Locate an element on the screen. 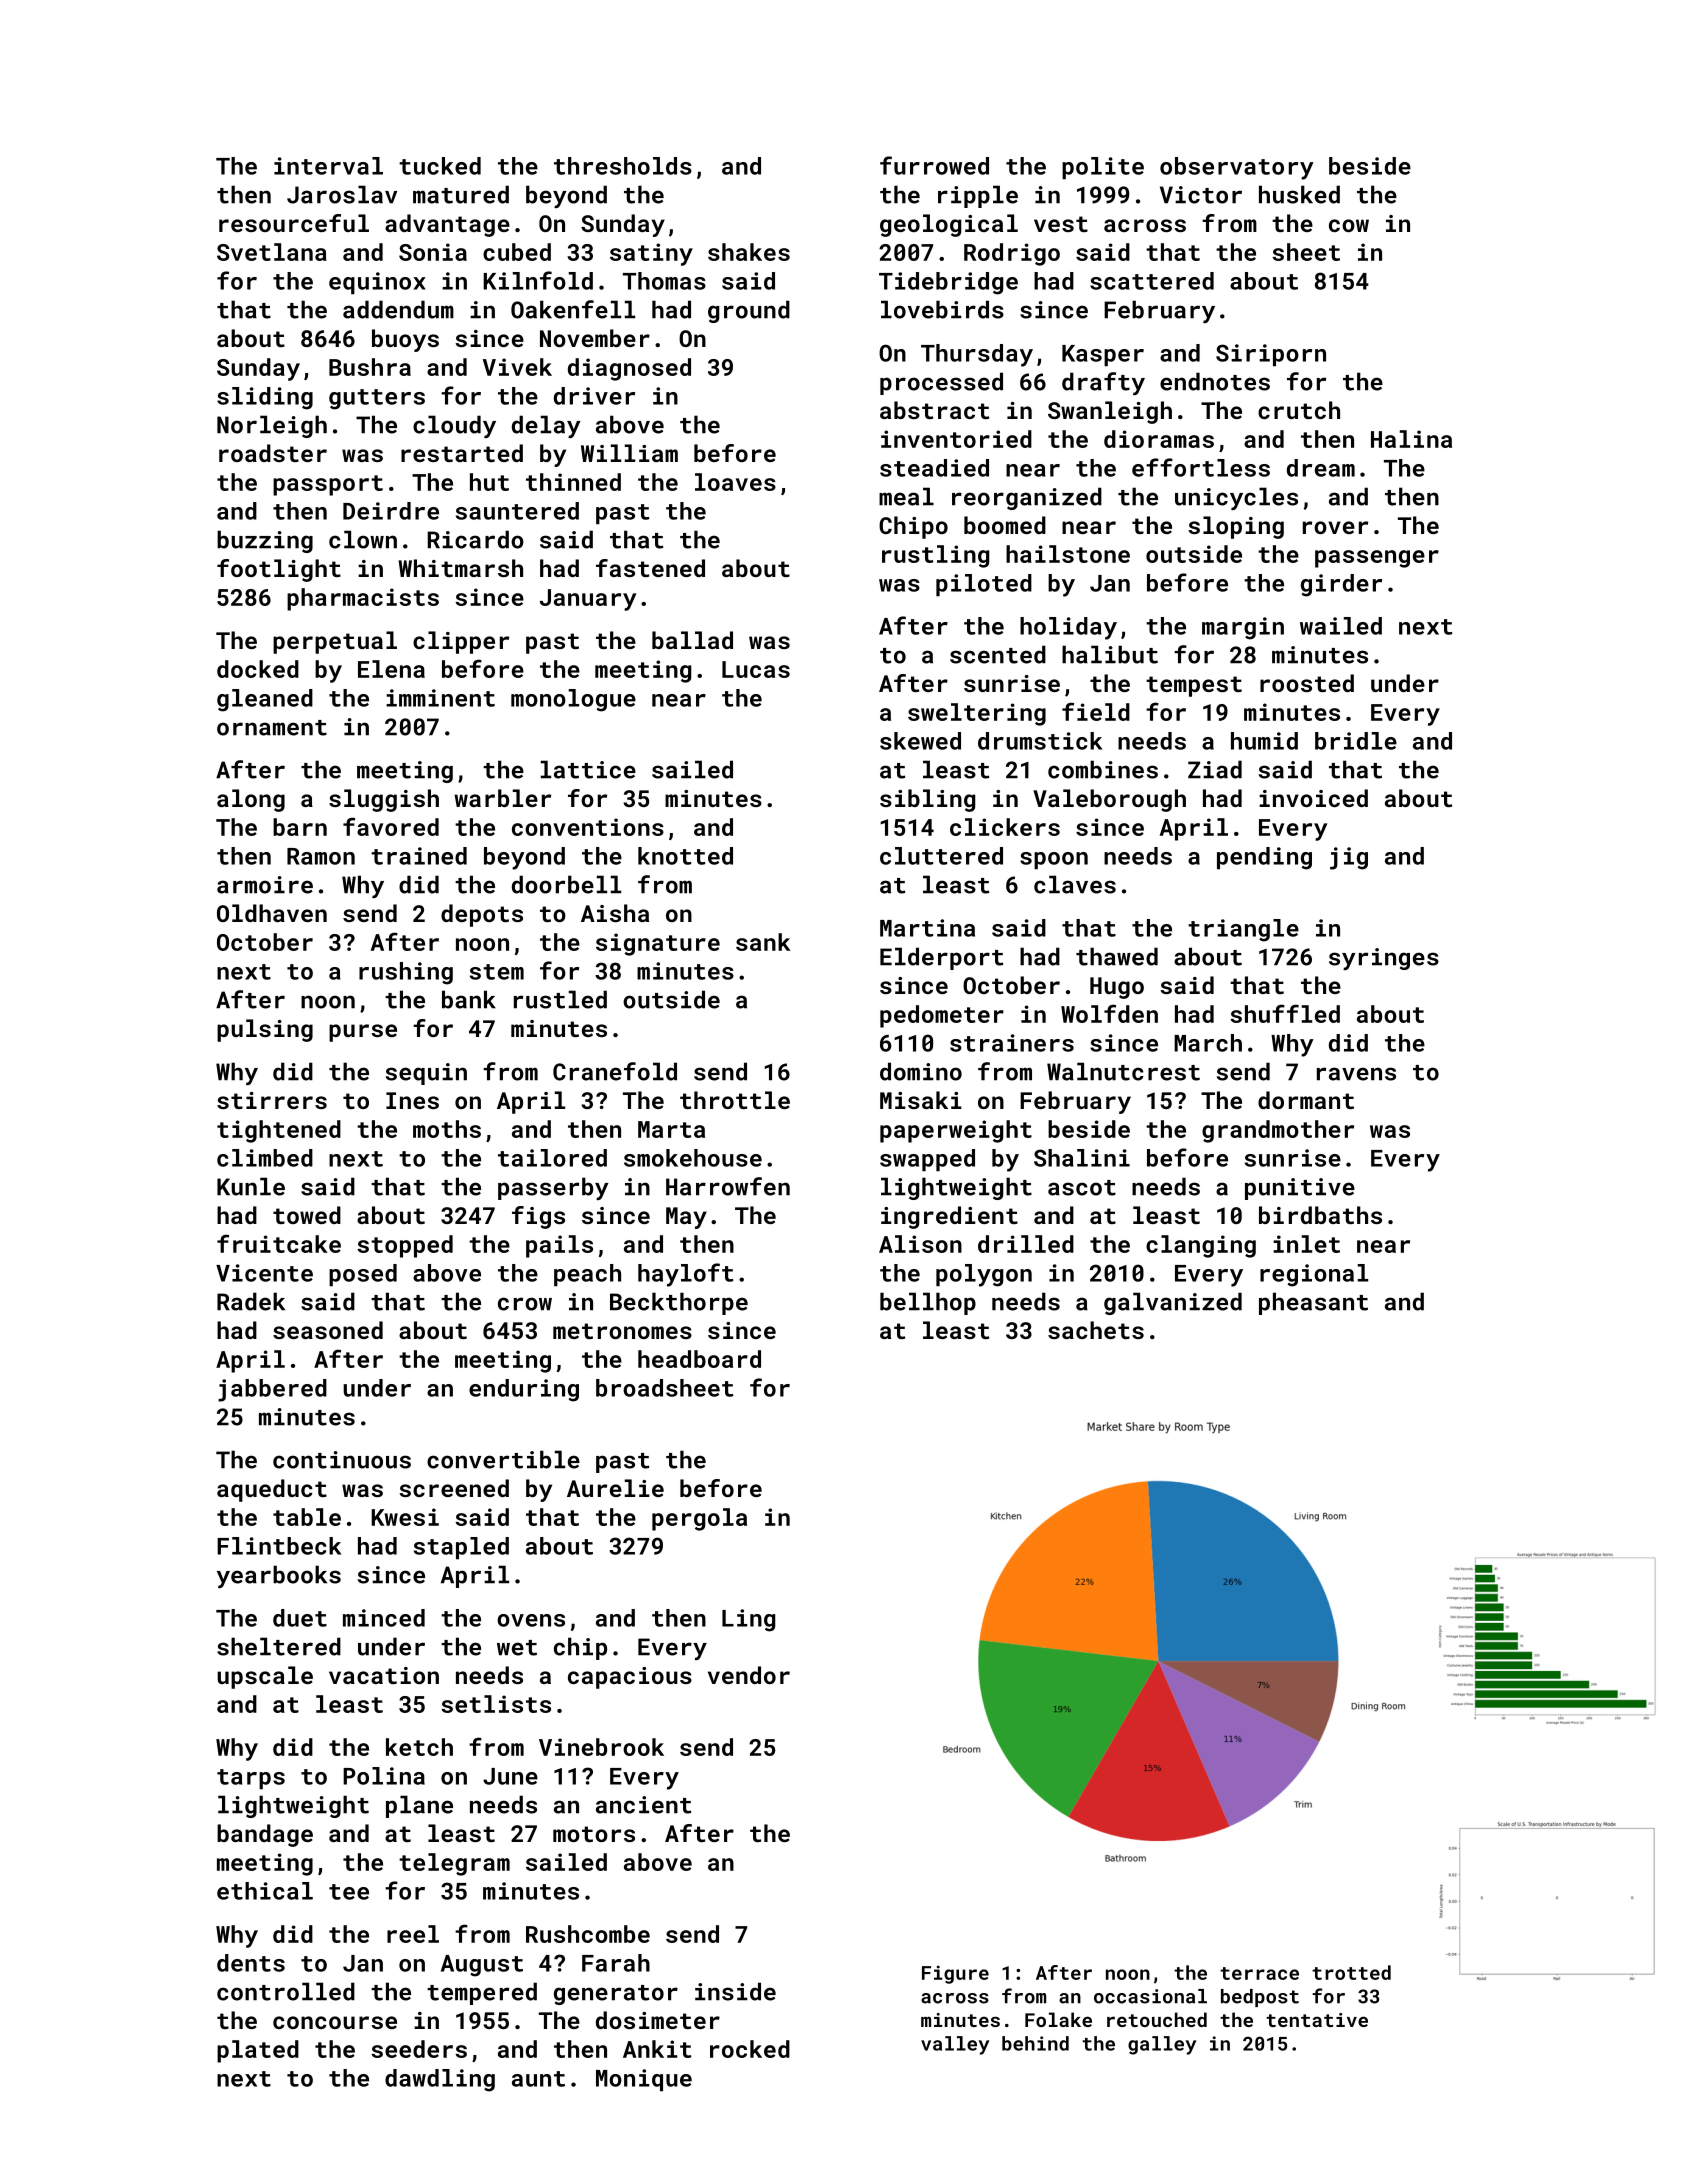 The height and width of the screenshot is (2178, 1683). interval is located at coordinates (328, 166).
